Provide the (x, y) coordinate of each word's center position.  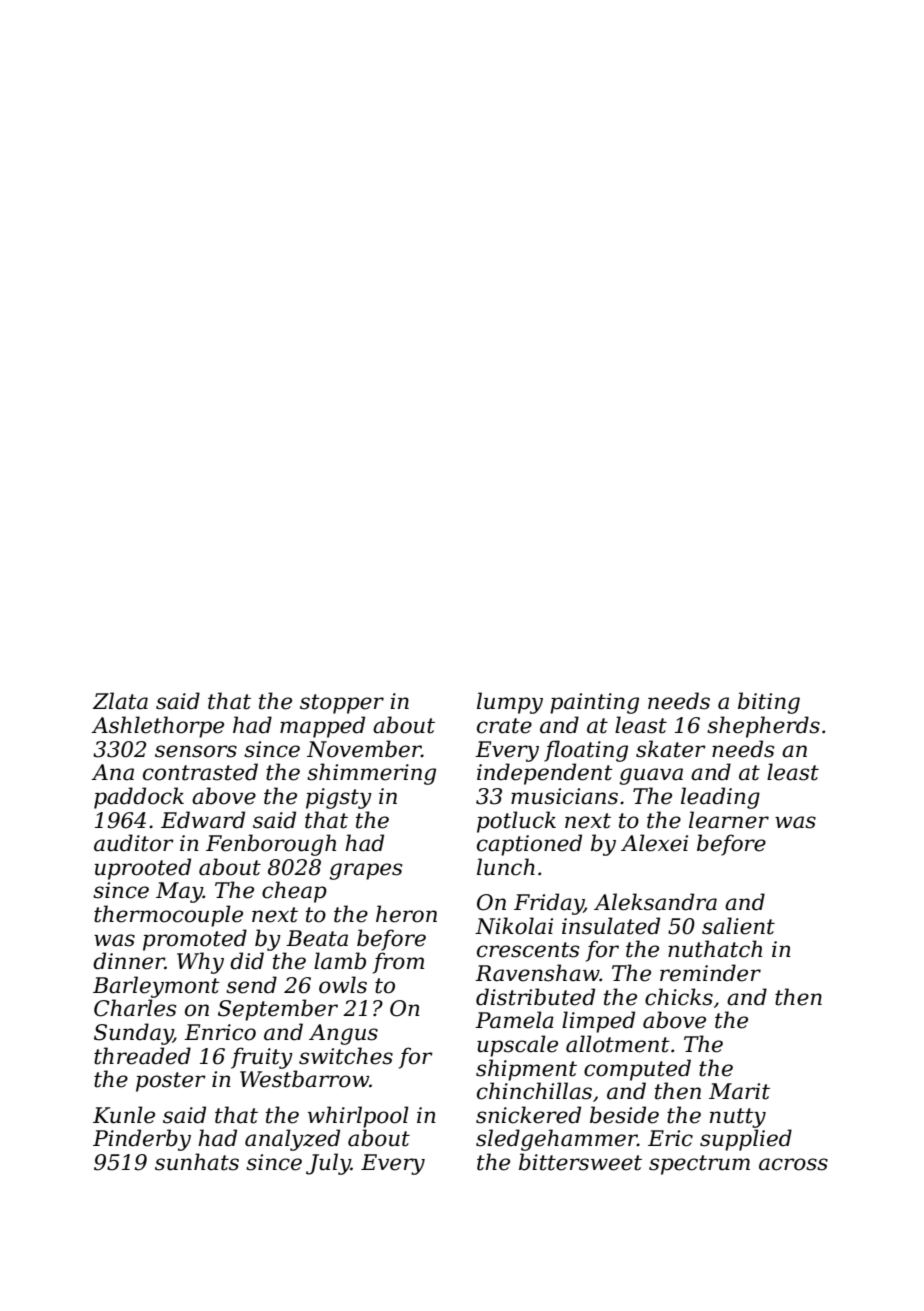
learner (729, 820)
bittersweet (580, 1162)
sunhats (197, 1162)
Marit (739, 1091)
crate (504, 726)
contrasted (200, 772)
